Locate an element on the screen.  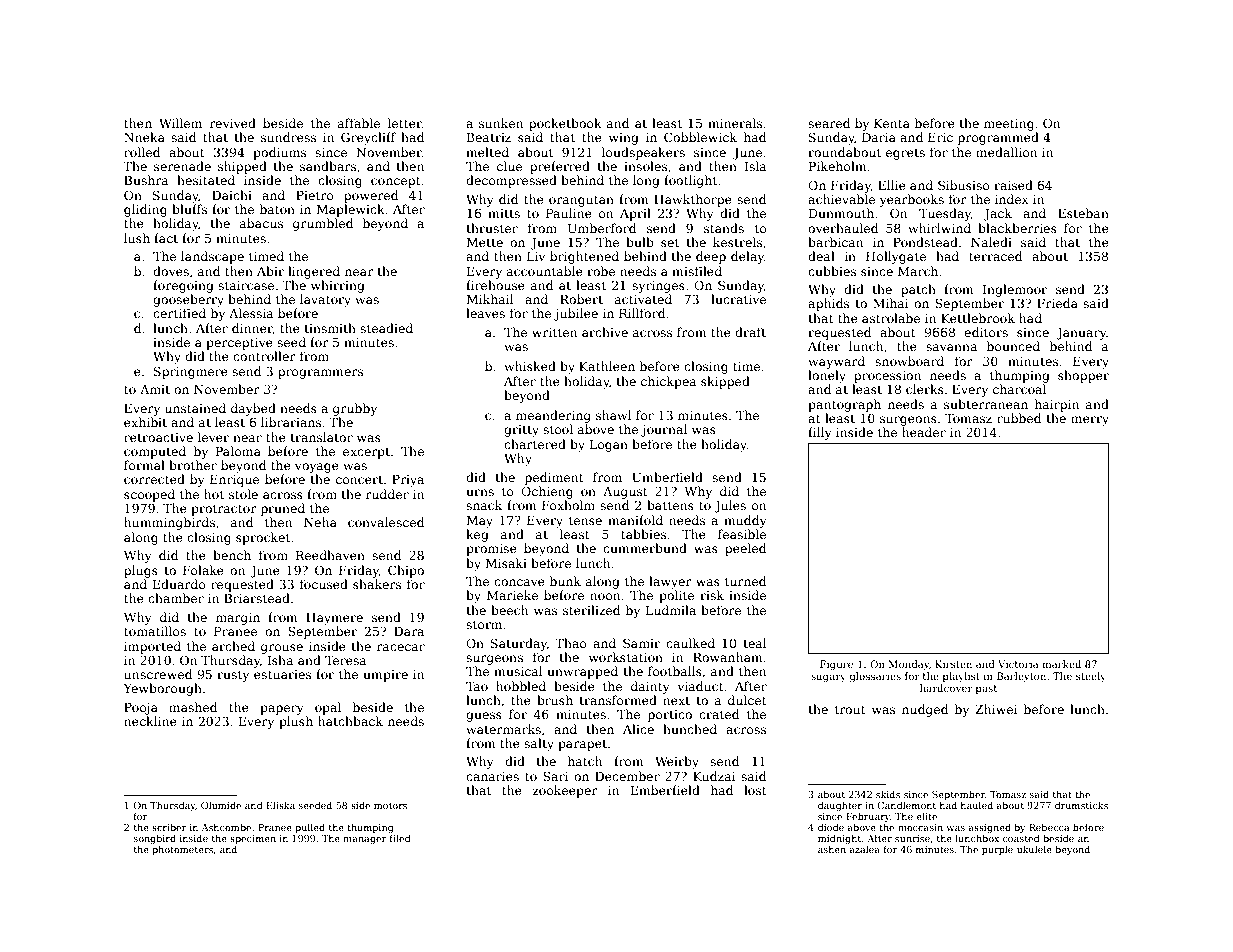
Eliska is located at coordinates (280, 805).
